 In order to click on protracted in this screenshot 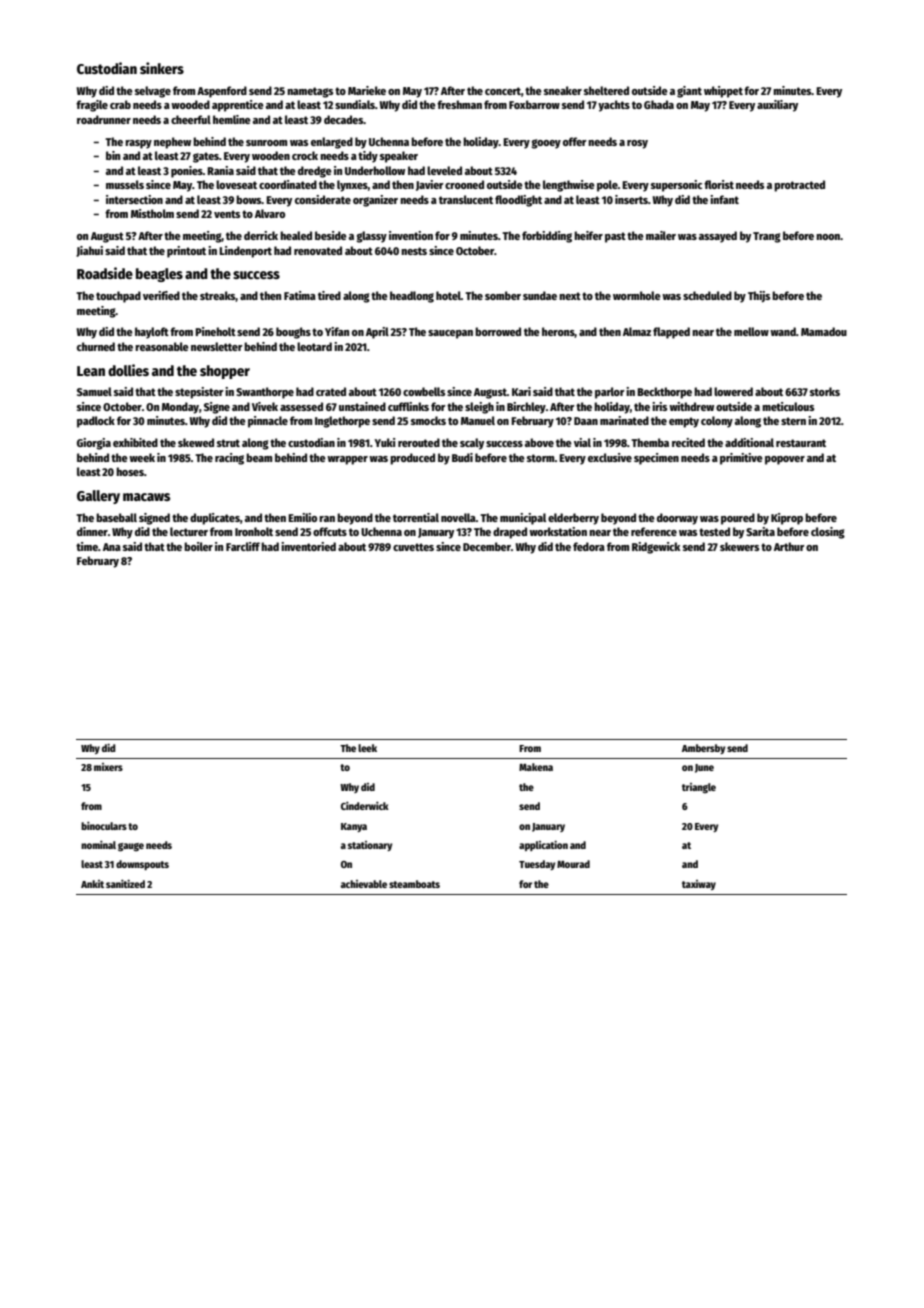, I will do `click(799, 186)`.
